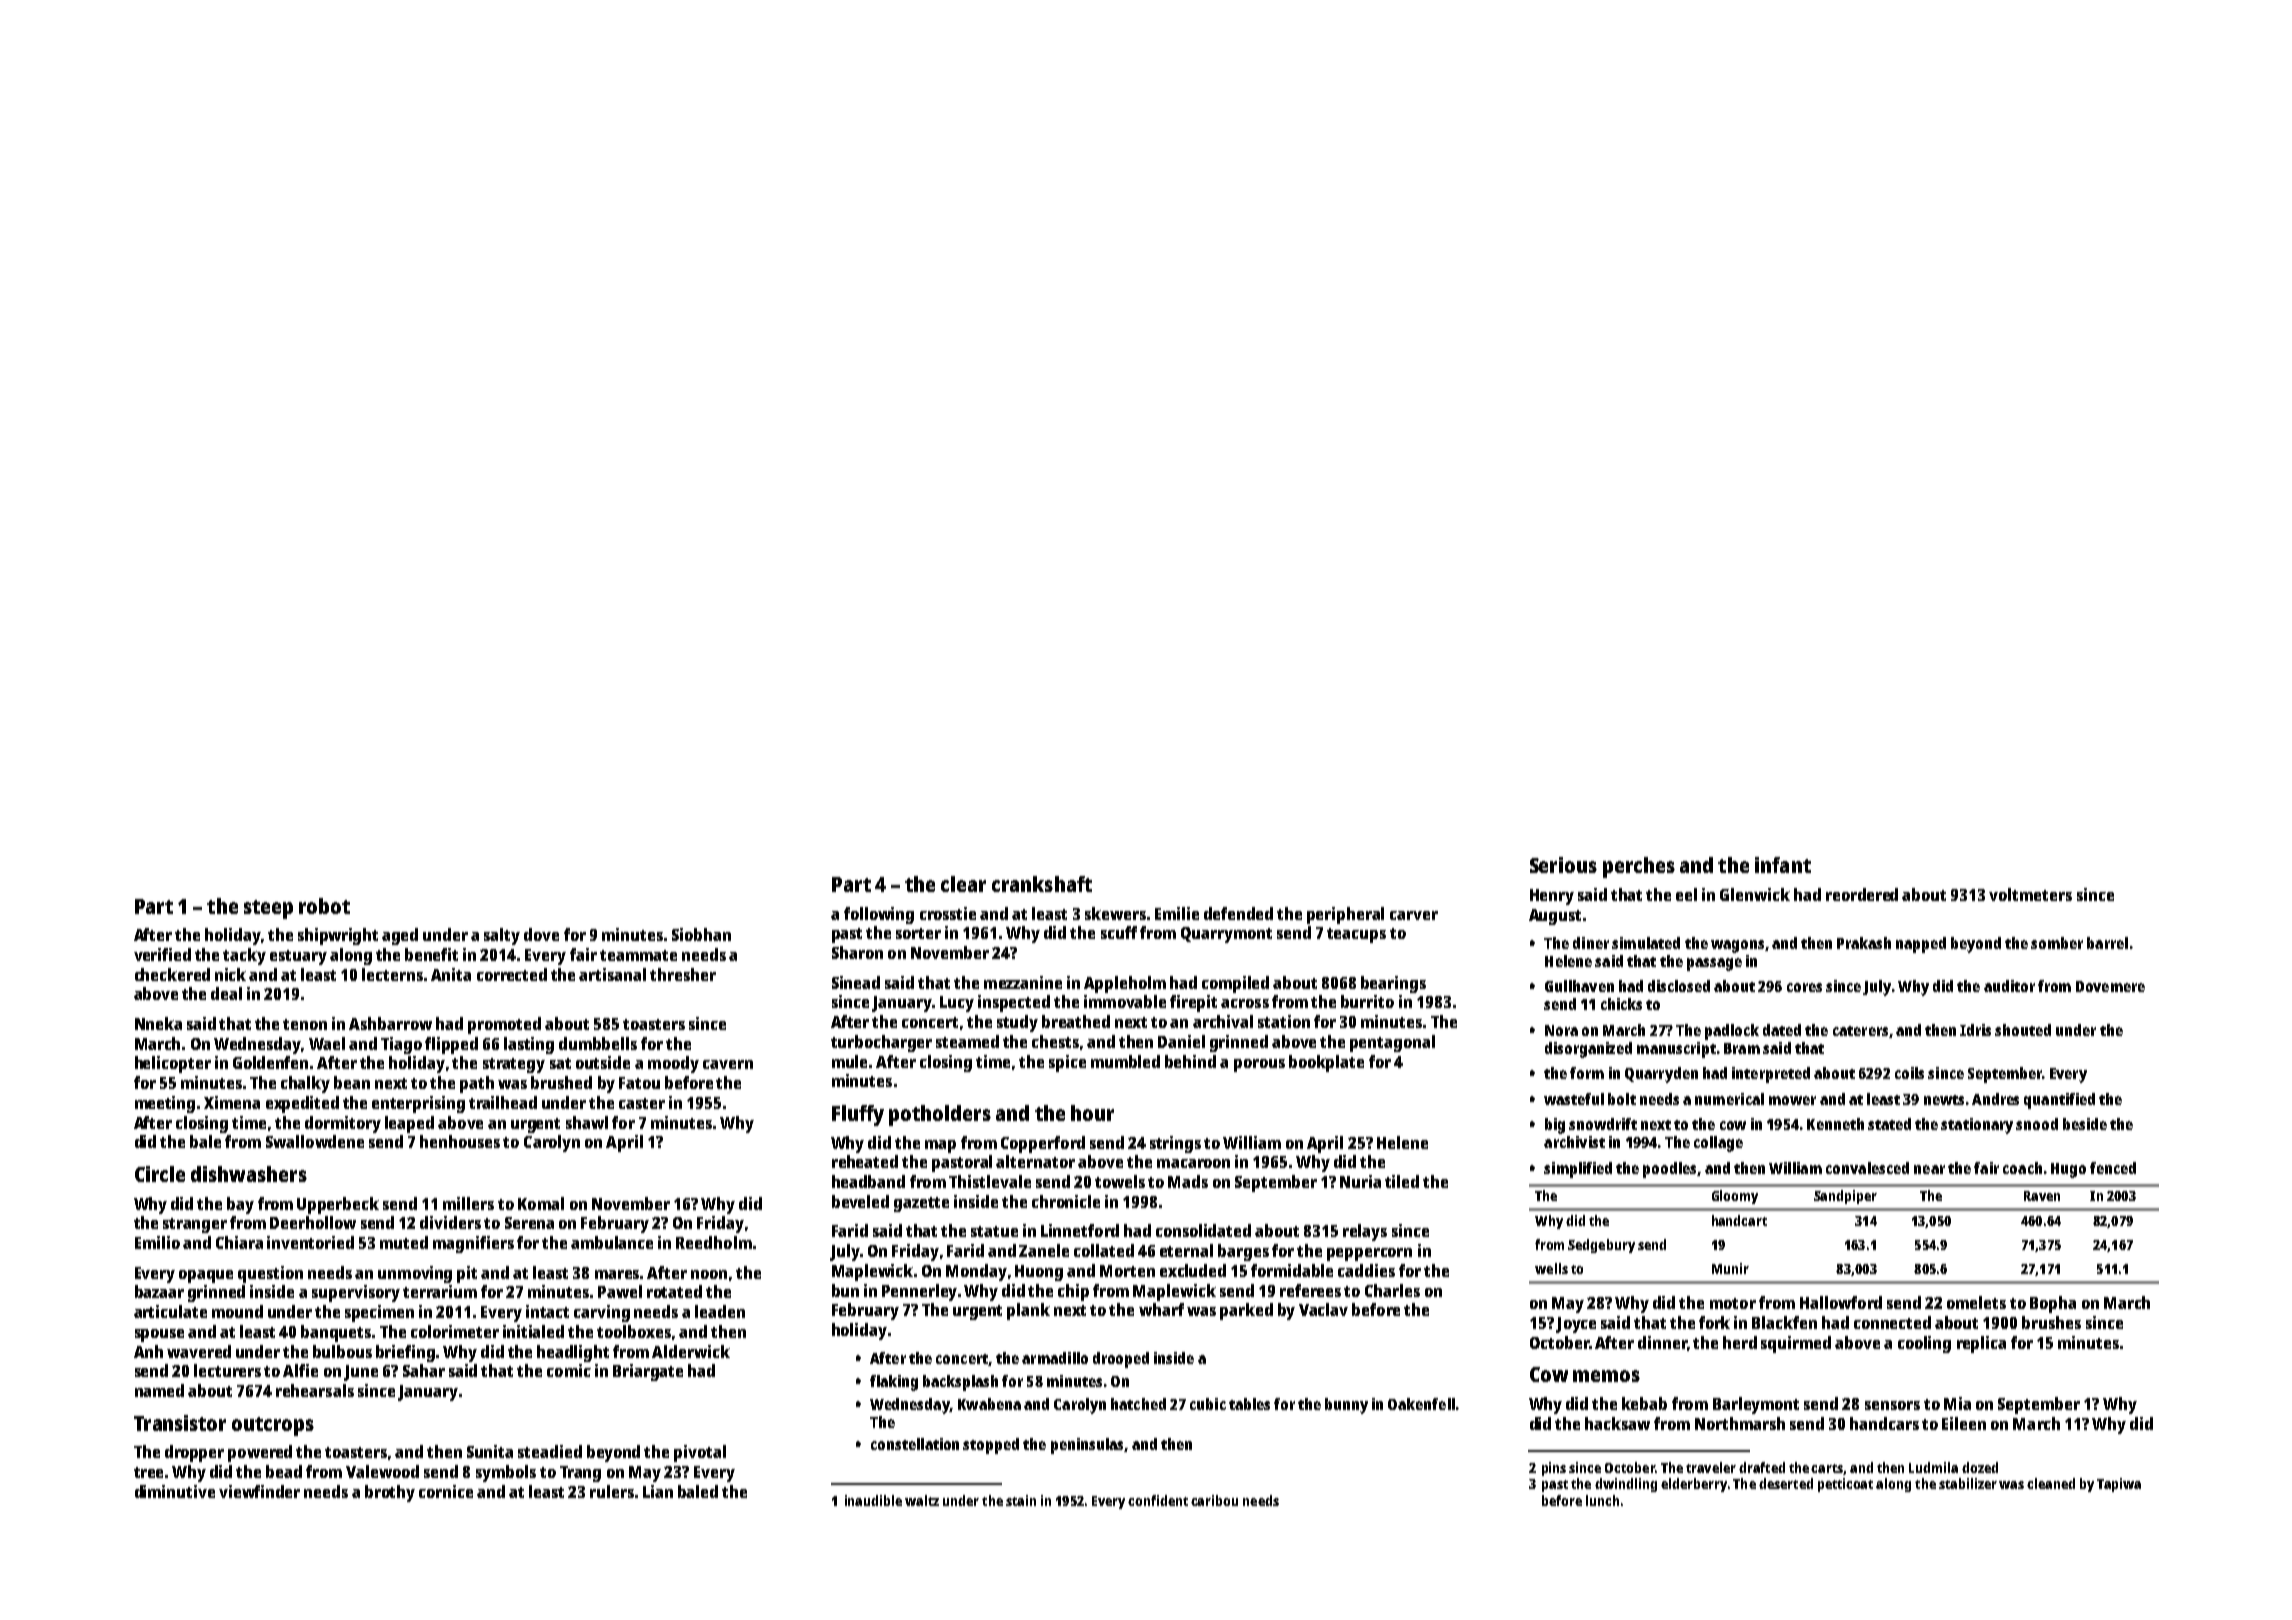 The height and width of the screenshot is (1620, 2292). What do you see at coordinates (915, 1444) in the screenshot?
I see `constellation` at bounding box center [915, 1444].
